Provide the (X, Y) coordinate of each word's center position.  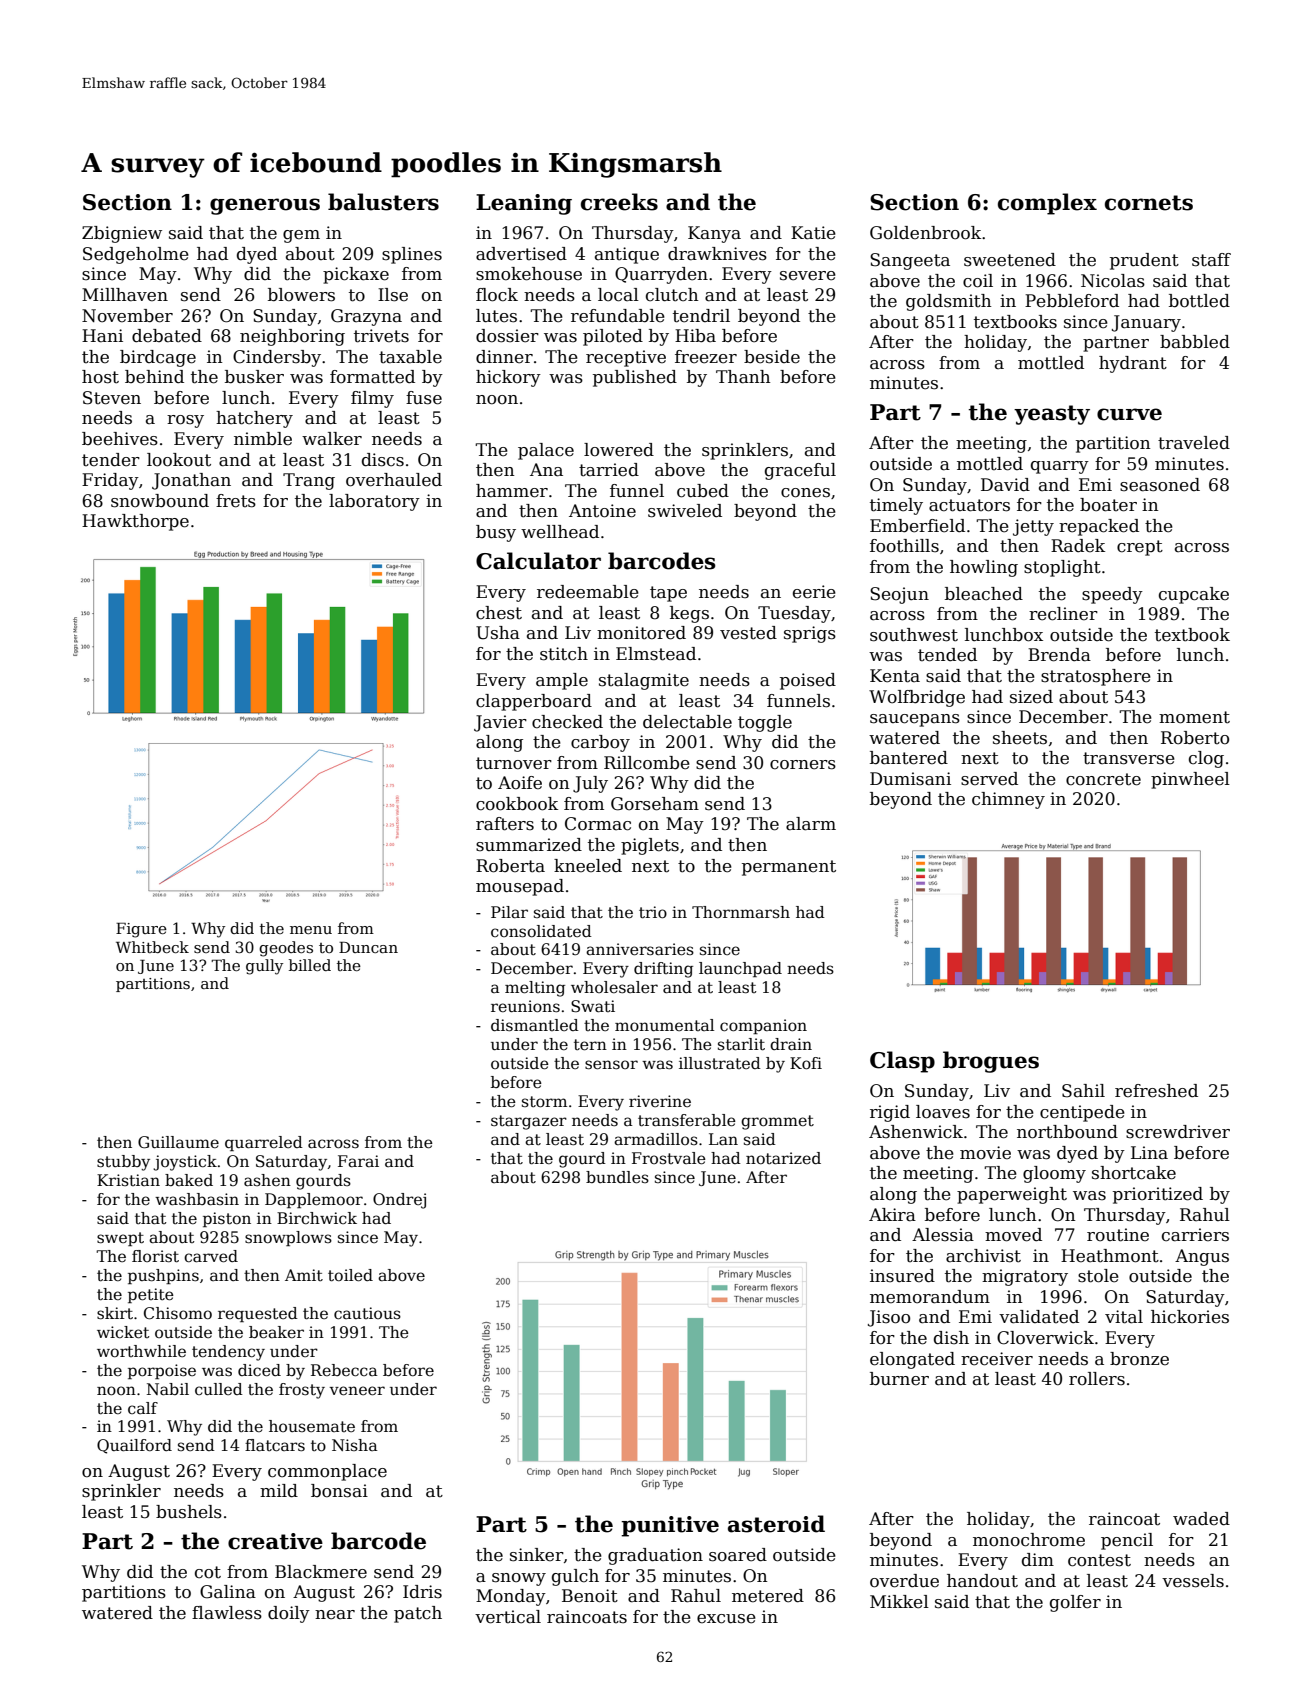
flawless (227, 1613)
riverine (660, 1101)
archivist (983, 1256)
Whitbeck (152, 947)
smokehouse (529, 274)
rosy (185, 421)
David (1005, 485)
